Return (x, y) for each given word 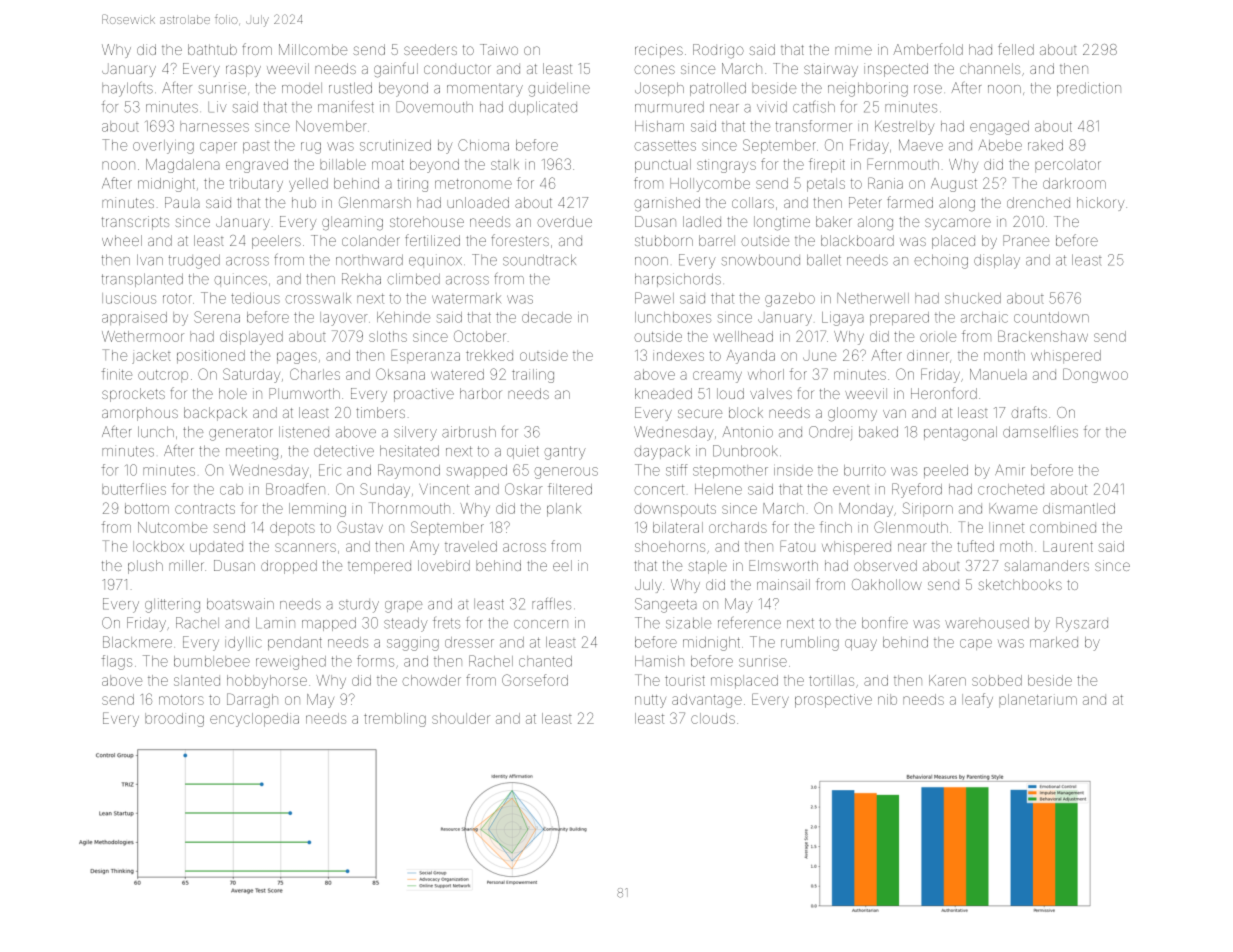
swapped (477, 471)
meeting (252, 452)
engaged (999, 128)
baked (878, 432)
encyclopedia (254, 720)
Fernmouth (903, 164)
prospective (833, 701)
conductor (457, 69)
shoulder (461, 718)
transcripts (135, 223)
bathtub (212, 49)
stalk (505, 164)
